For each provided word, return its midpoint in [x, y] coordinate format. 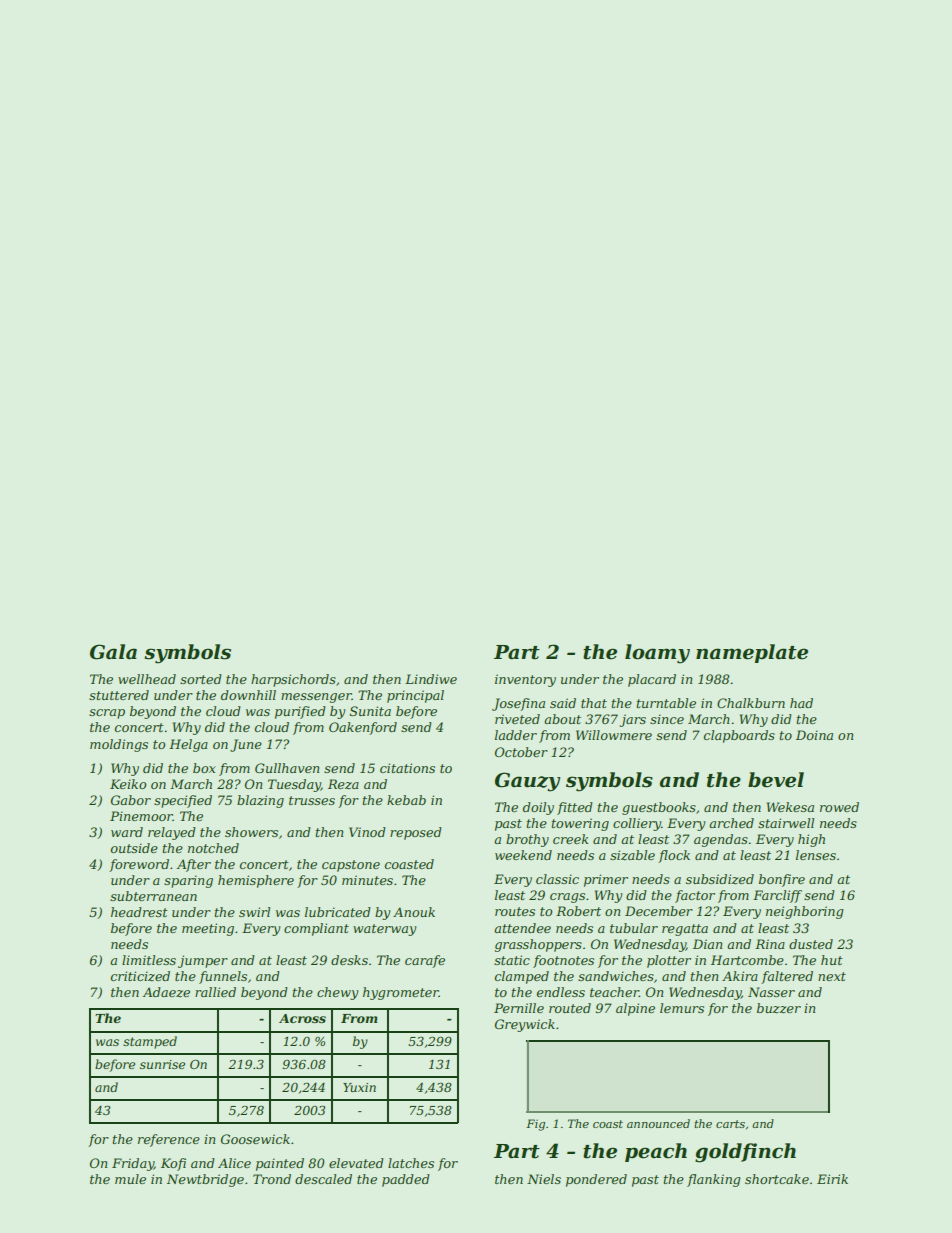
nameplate [752, 653]
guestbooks [659, 808]
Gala [113, 652]
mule [130, 1179]
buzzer [779, 1008]
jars [633, 720]
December [659, 911]
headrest [139, 912]
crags [567, 898]
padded [406, 1180]
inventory [525, 680]
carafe [425, 961]
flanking [713, 1180]
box [204, 768]
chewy [337, 993]
